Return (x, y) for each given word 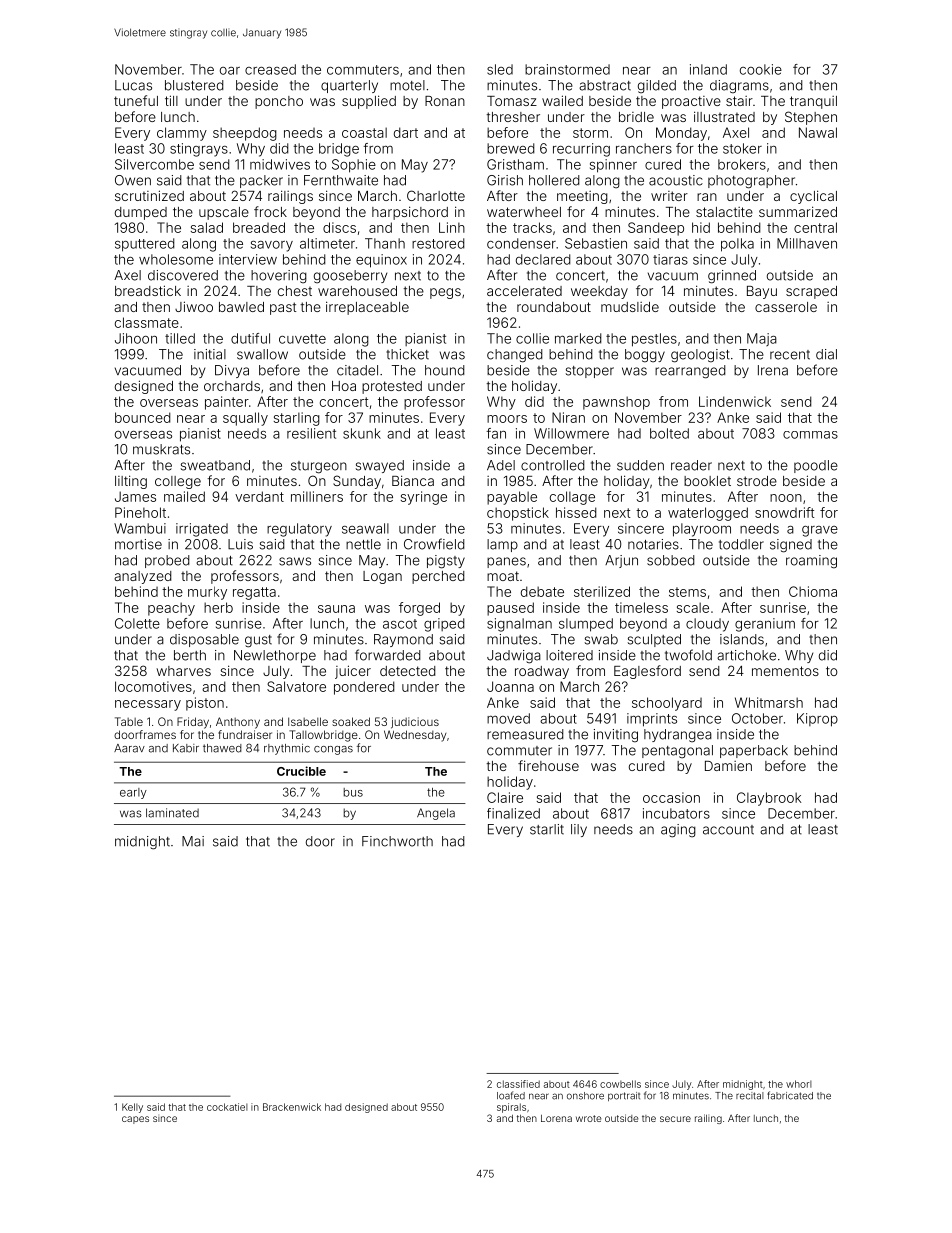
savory (272, 246)
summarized (798, 211)
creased (270, 69)
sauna (336, 609)
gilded (657, 87)
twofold (688, 655)
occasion (671, 797)
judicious (415, 723)
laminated (172, 813)
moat (503, 576)
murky (207, 593)
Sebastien (596, 243)
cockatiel (227, 1107)
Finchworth (397, 841)
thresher (513, 117)
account (728, 830)
